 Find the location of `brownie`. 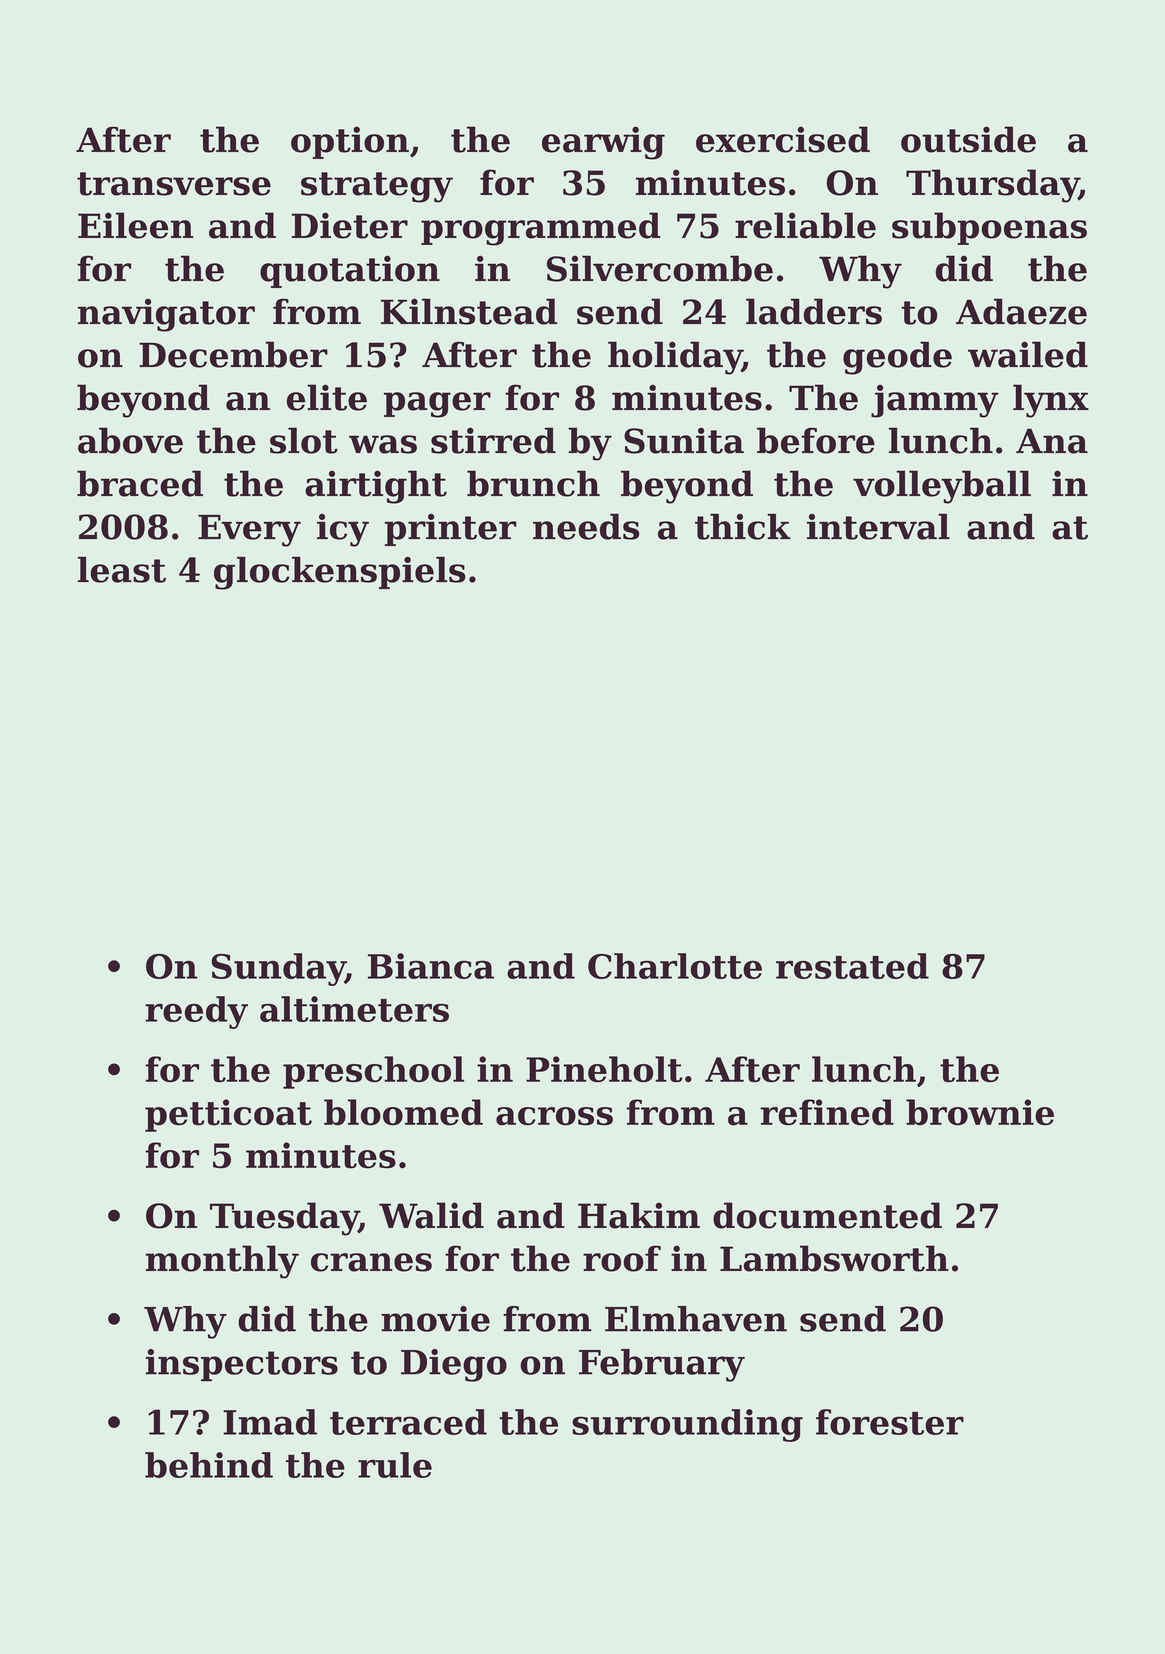

brownie is located at coordinates (980, 1112).
